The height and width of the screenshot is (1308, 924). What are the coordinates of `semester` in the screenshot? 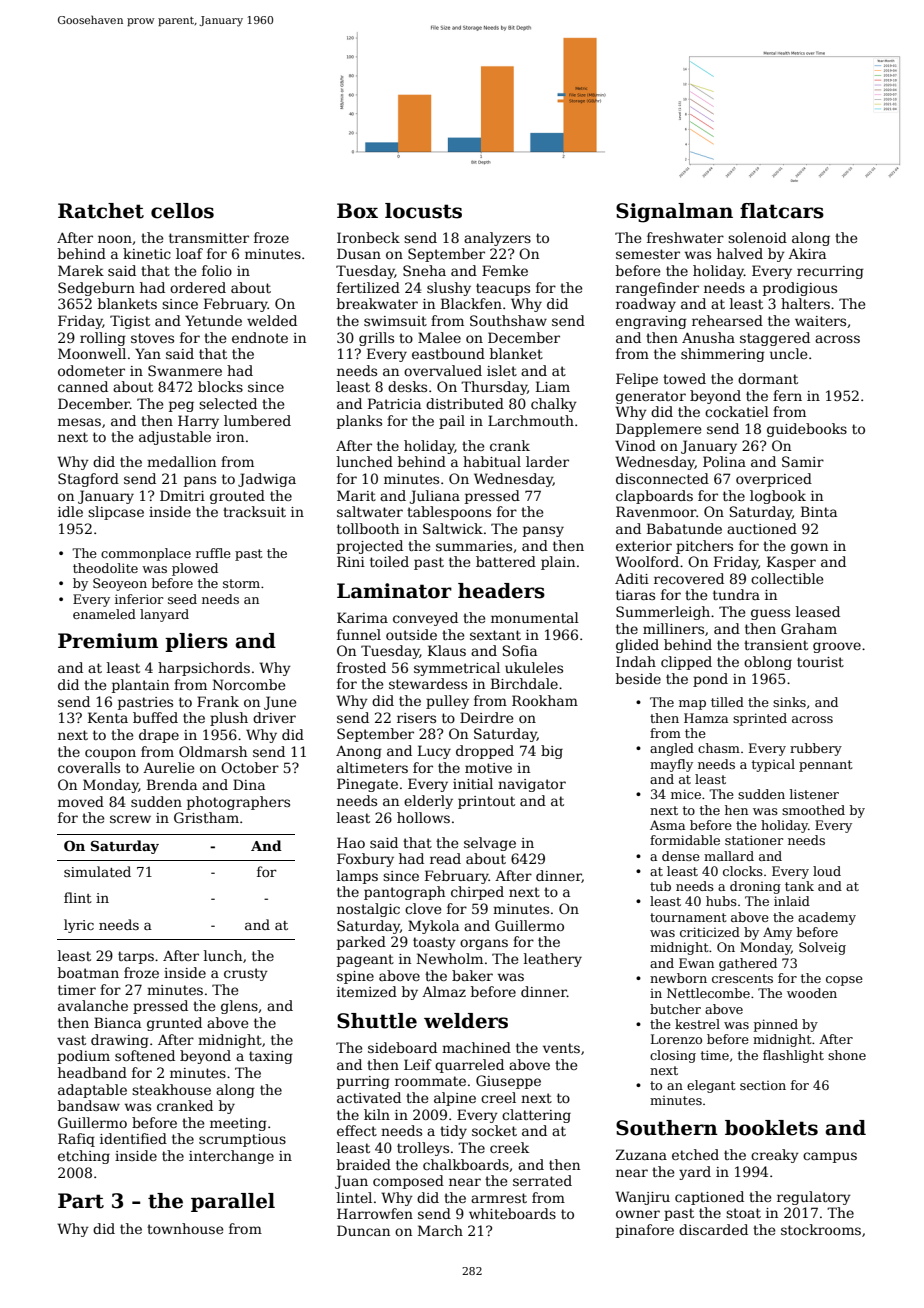 It's located at (648, 254).
